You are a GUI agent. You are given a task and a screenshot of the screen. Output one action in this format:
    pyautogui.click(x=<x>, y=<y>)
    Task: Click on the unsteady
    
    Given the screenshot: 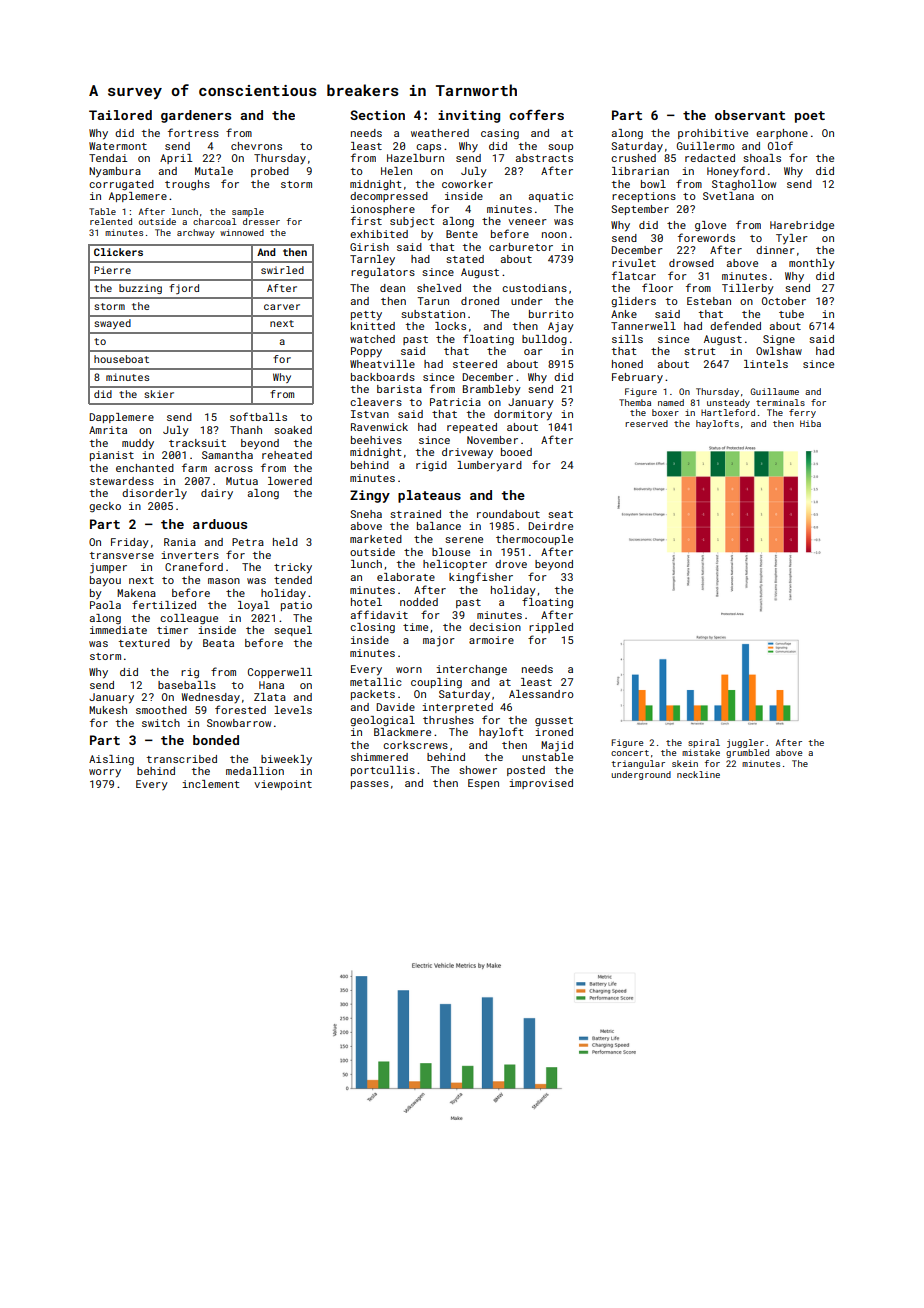 What is the action you would take?
    pyautogui.click(x=728, y=403)
